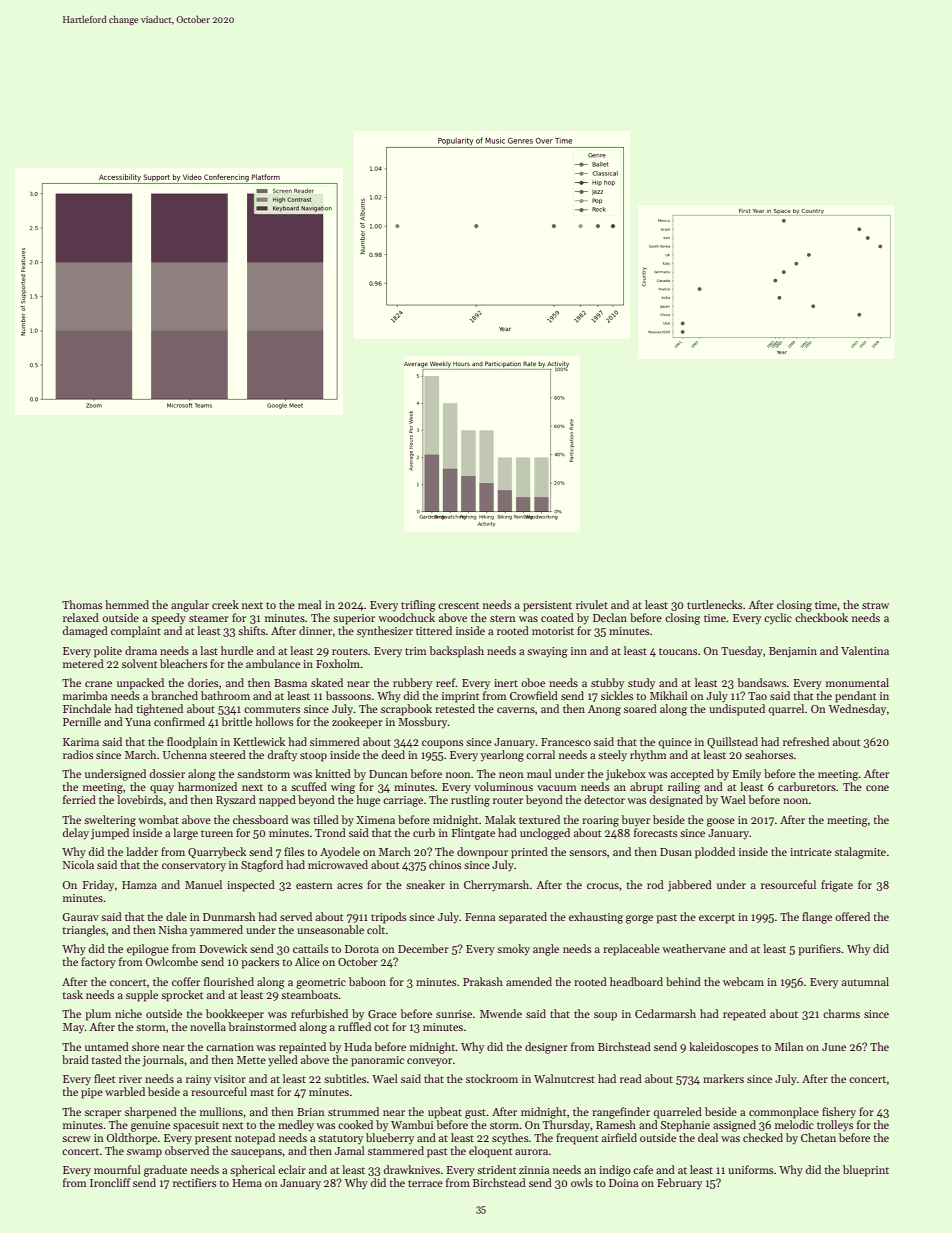  I want to click on bathroom, so click(225, 695).
